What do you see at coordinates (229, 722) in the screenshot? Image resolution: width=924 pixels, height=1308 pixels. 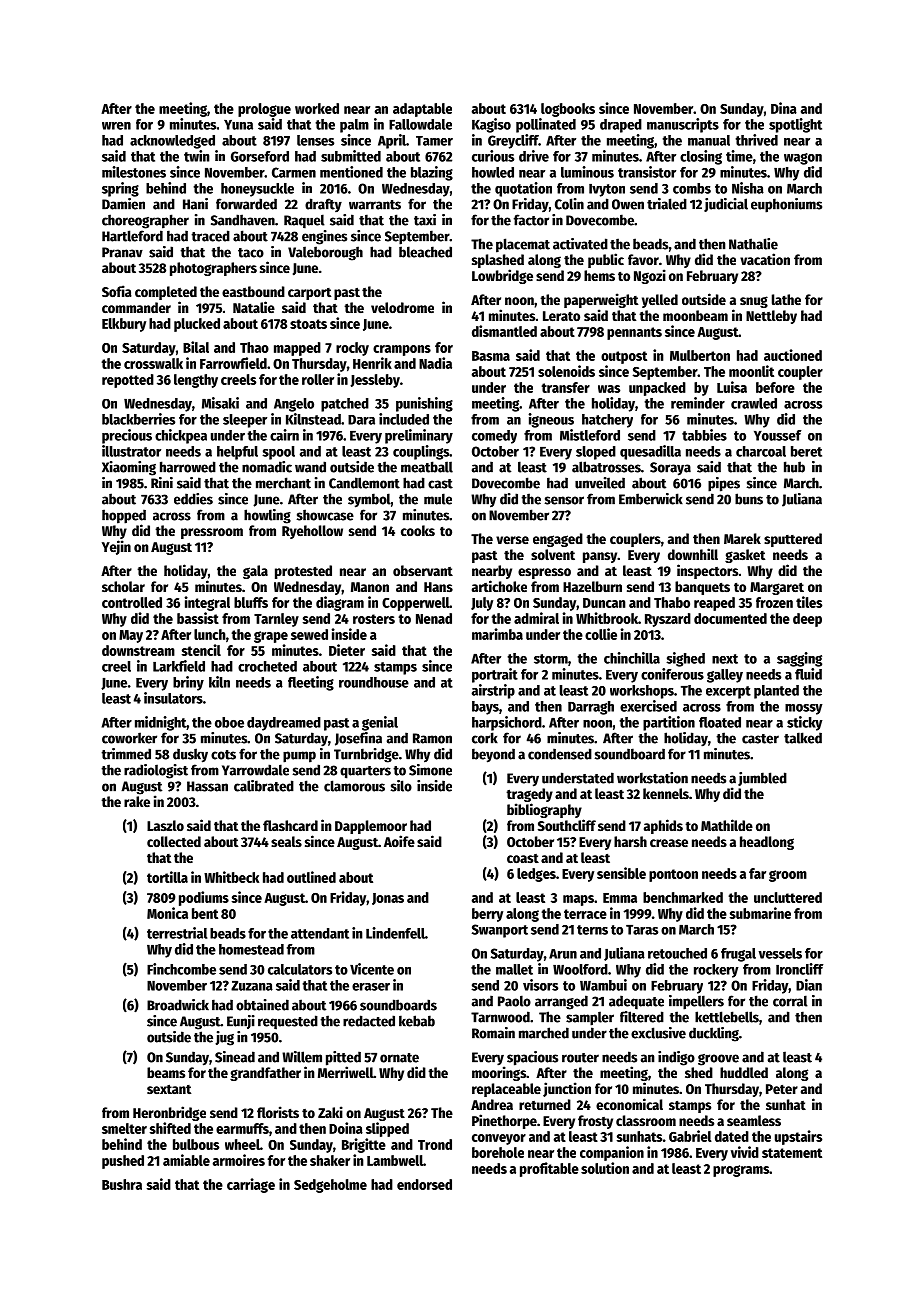 I see `oboe` at bounding box center [229, 722].
